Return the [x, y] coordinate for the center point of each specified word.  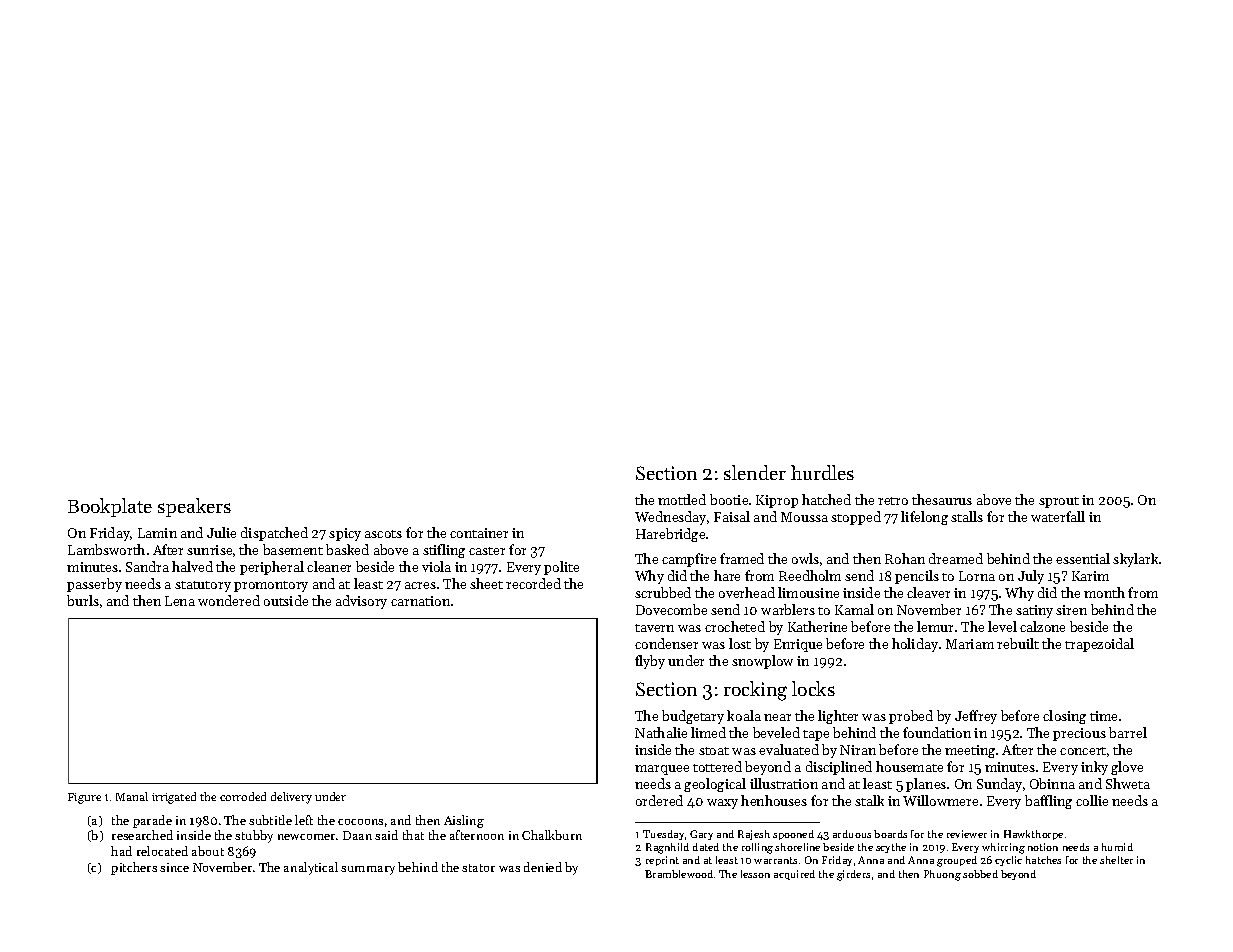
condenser [666, 643]
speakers [194, 507]
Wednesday [670, 518]
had [121, 851]
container [479, 533]
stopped [856, 518]
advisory [361, 602]
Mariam [970, 644]
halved [192, 566]
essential [1083, 558]
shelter [1116, 860]
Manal [132, 796]
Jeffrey [976, 717]
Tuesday [663, 835]
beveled [776, 732]
